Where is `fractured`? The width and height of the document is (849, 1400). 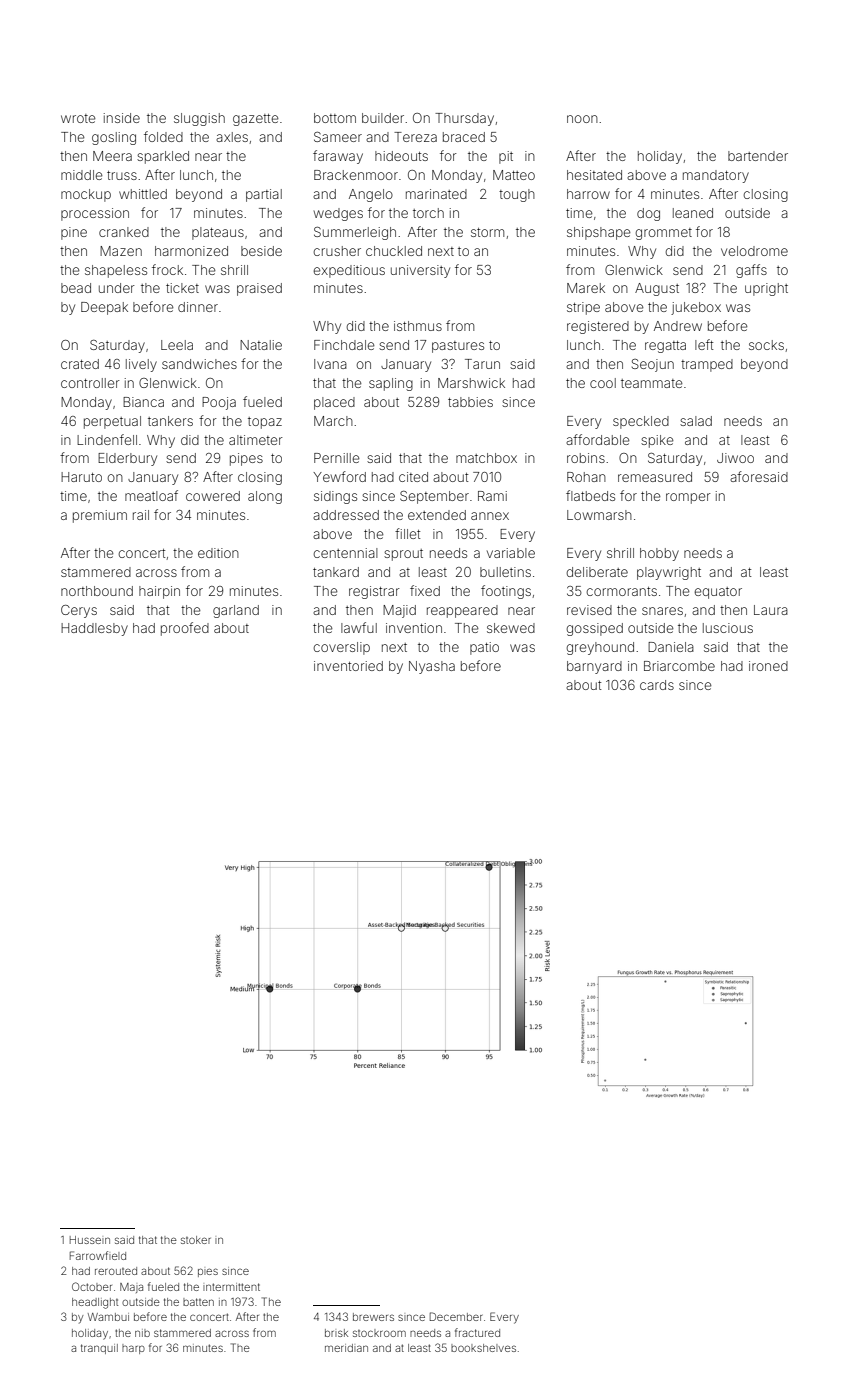
fractured is located at coordinates (477, 1332).
